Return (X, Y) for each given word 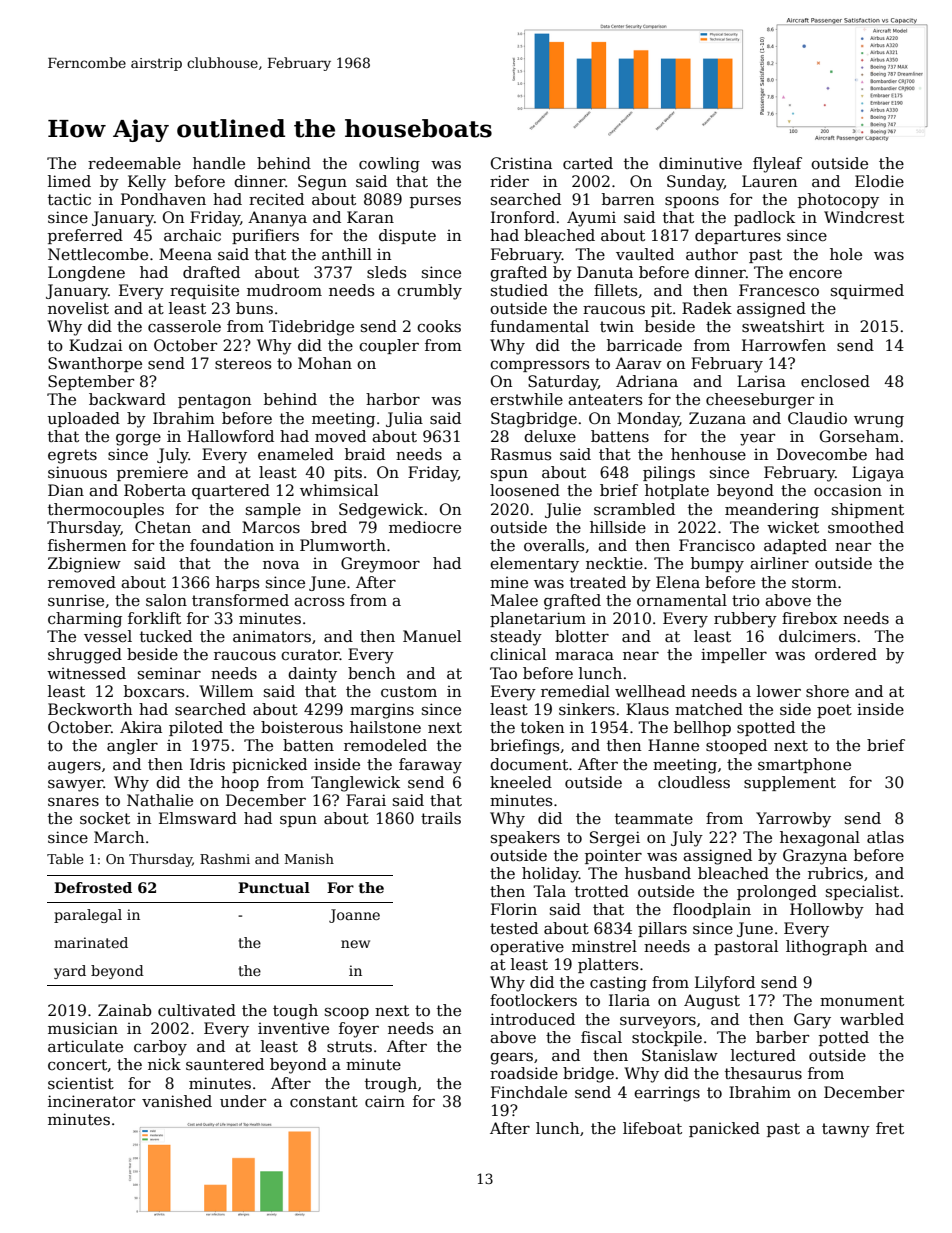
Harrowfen (784, 345)
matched (709, 709)
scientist (81, 1083)
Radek (707, 308)
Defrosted (93, 887)
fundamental (539, 326)
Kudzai (96, 345)
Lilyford (725, 984)
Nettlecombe (98, 254)
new (355, 944)
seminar (169, 673)
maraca (584, 655)
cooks (439, 326)
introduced (532, 1019)
